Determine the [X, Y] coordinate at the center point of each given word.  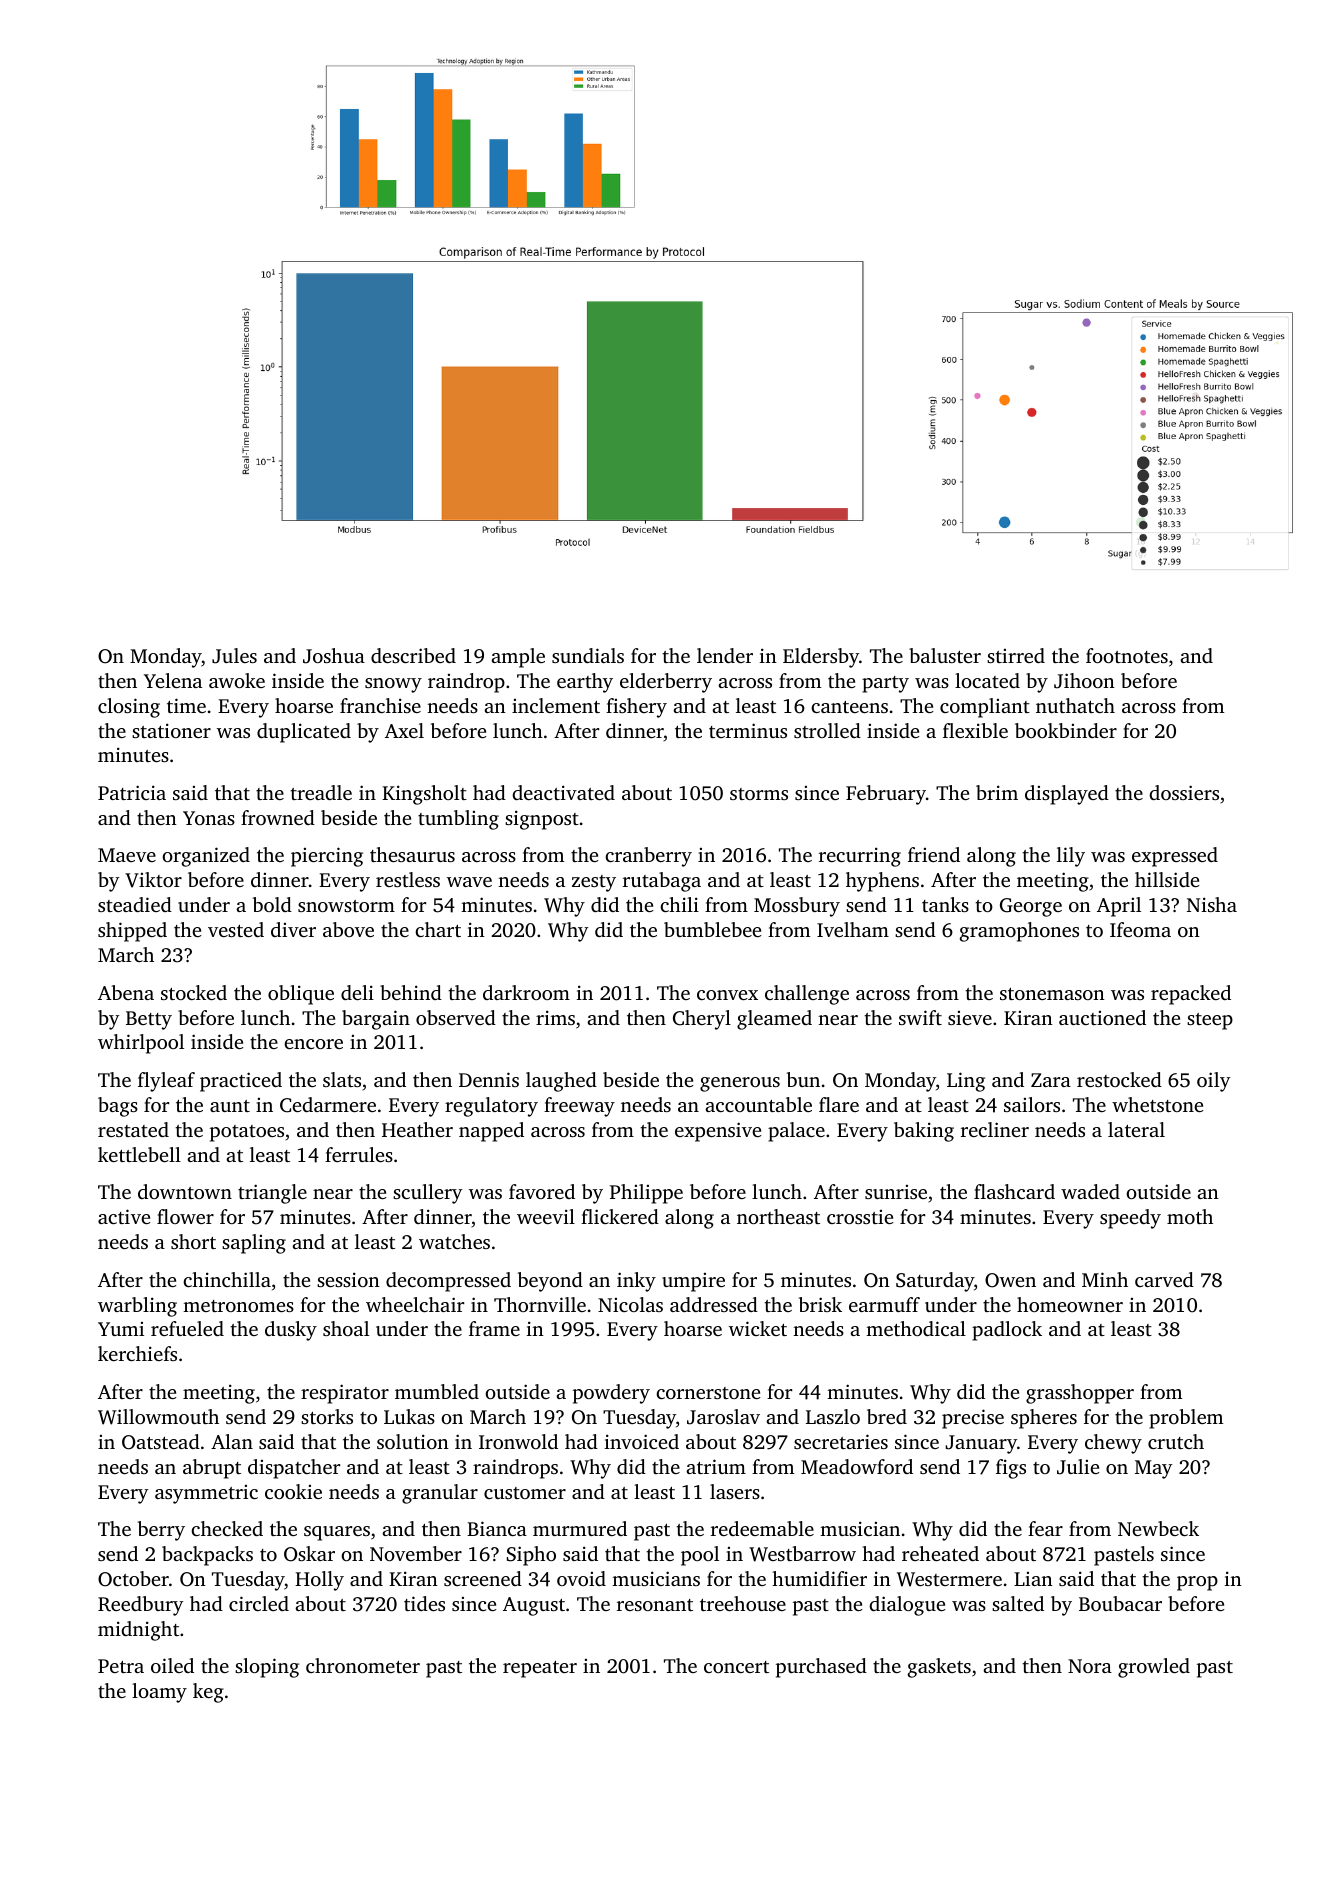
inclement [556, 705]
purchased [821, 1668]
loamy [159, 1693]
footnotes [1127, 655]
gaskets [939, 1668]
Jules [234, 656]
